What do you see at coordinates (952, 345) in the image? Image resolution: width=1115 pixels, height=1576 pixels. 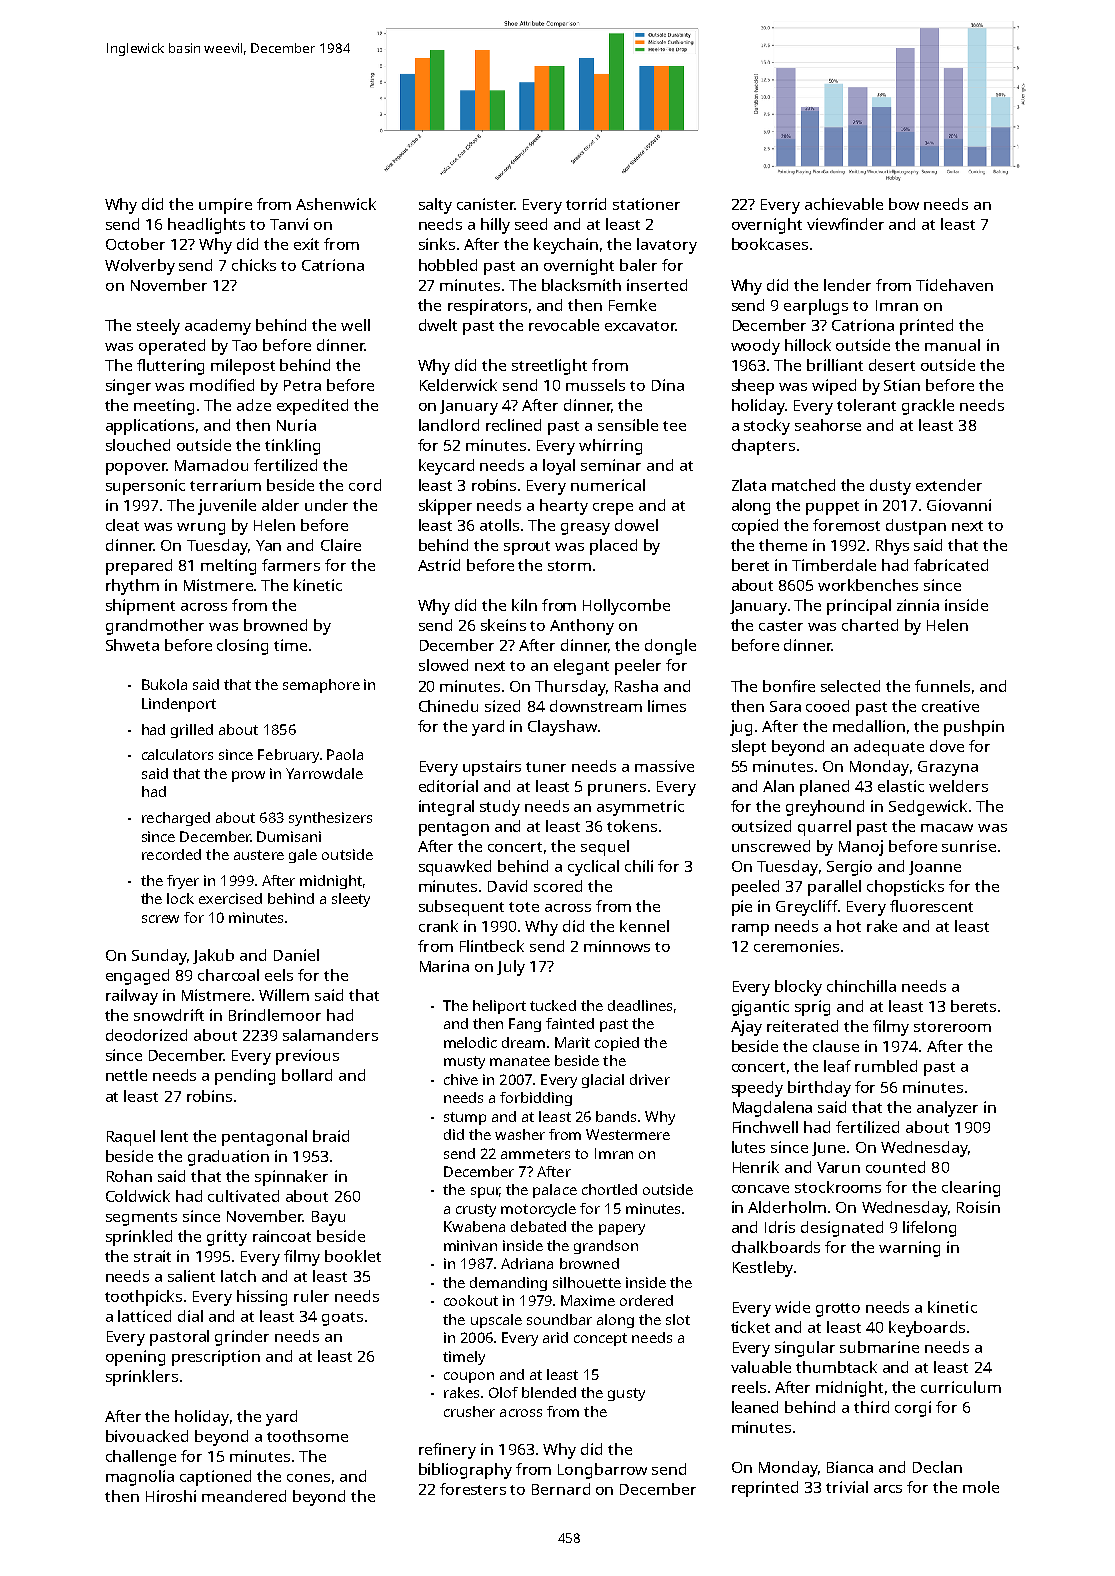 I see `manual` at bounding box center [952, 345].
